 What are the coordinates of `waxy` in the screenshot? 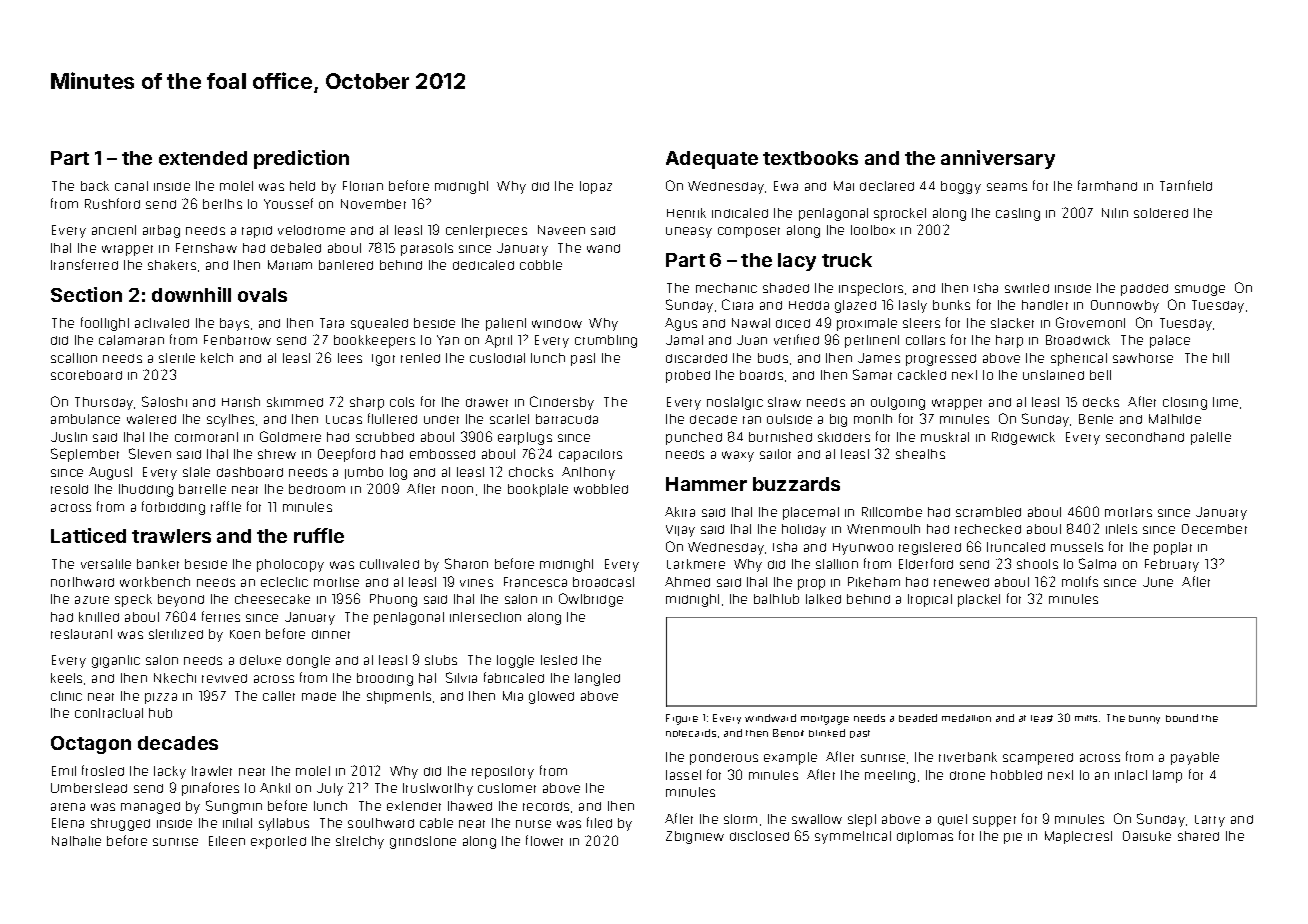 It's located at (738, 456).
